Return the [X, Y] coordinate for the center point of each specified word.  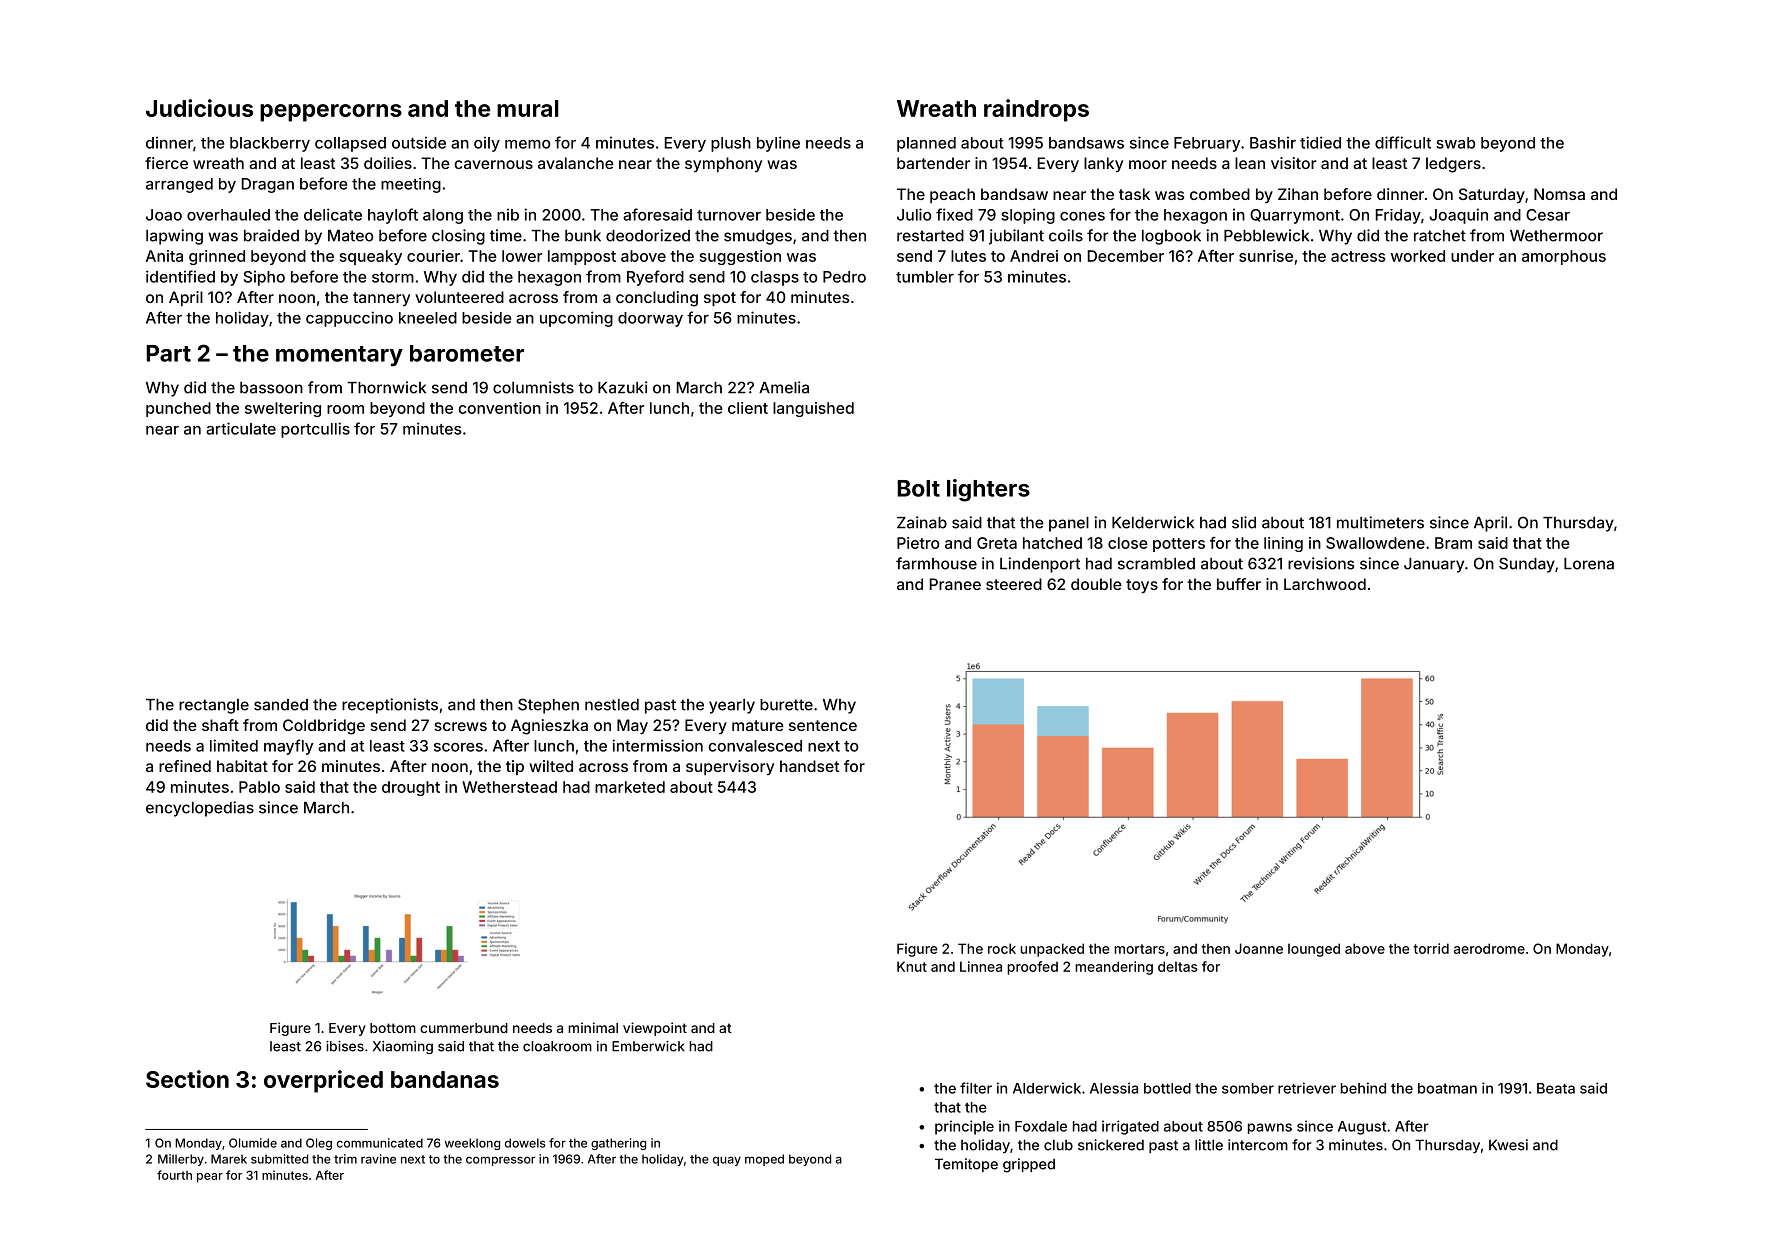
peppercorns [331, 113]
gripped [1029, 1165]
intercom [1258, 1145]
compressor [500, 1161]
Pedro [844, 277]
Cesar [1548, 215]
